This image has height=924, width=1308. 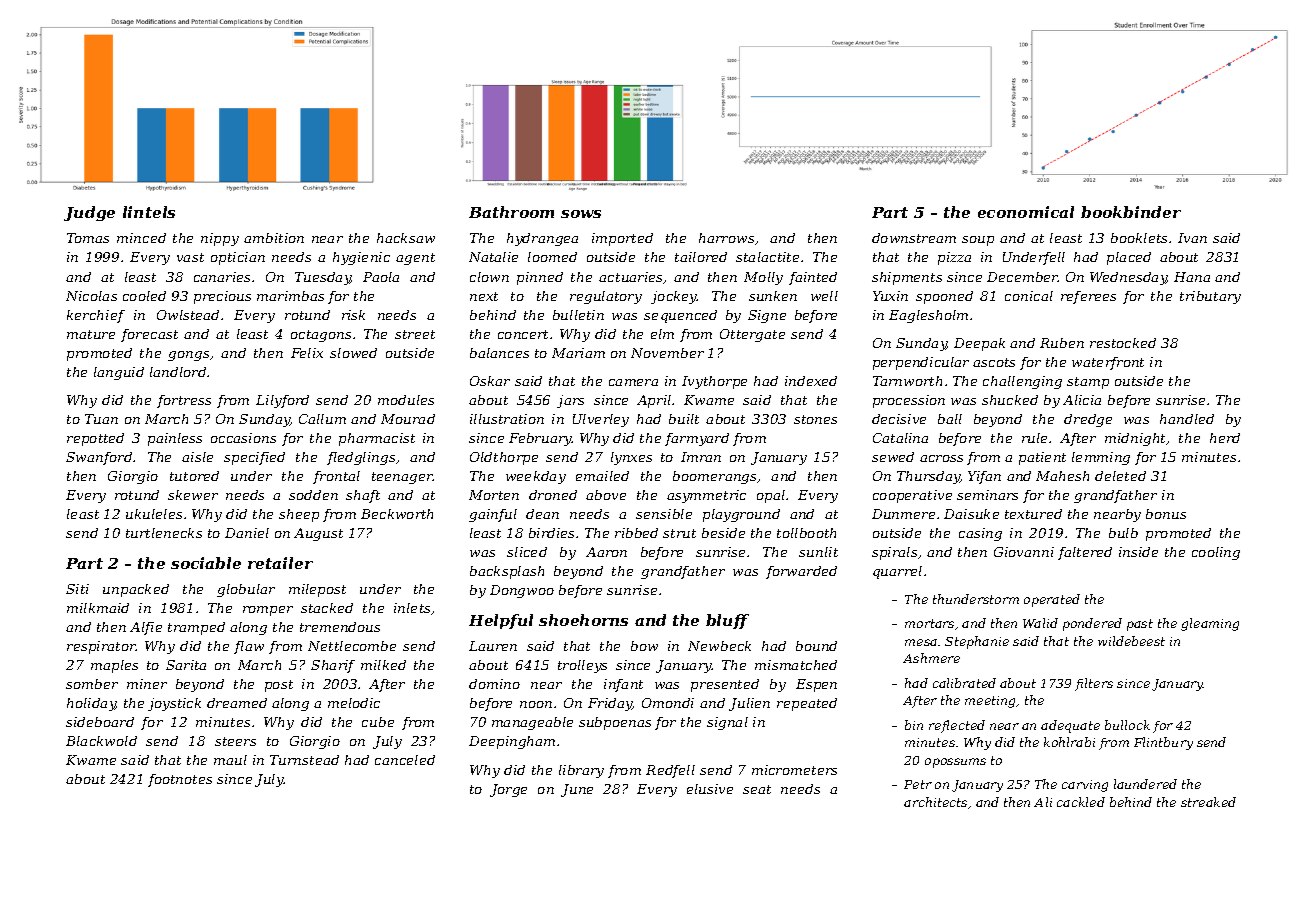 I want to click on indexed, so click(x=811, y=381).
